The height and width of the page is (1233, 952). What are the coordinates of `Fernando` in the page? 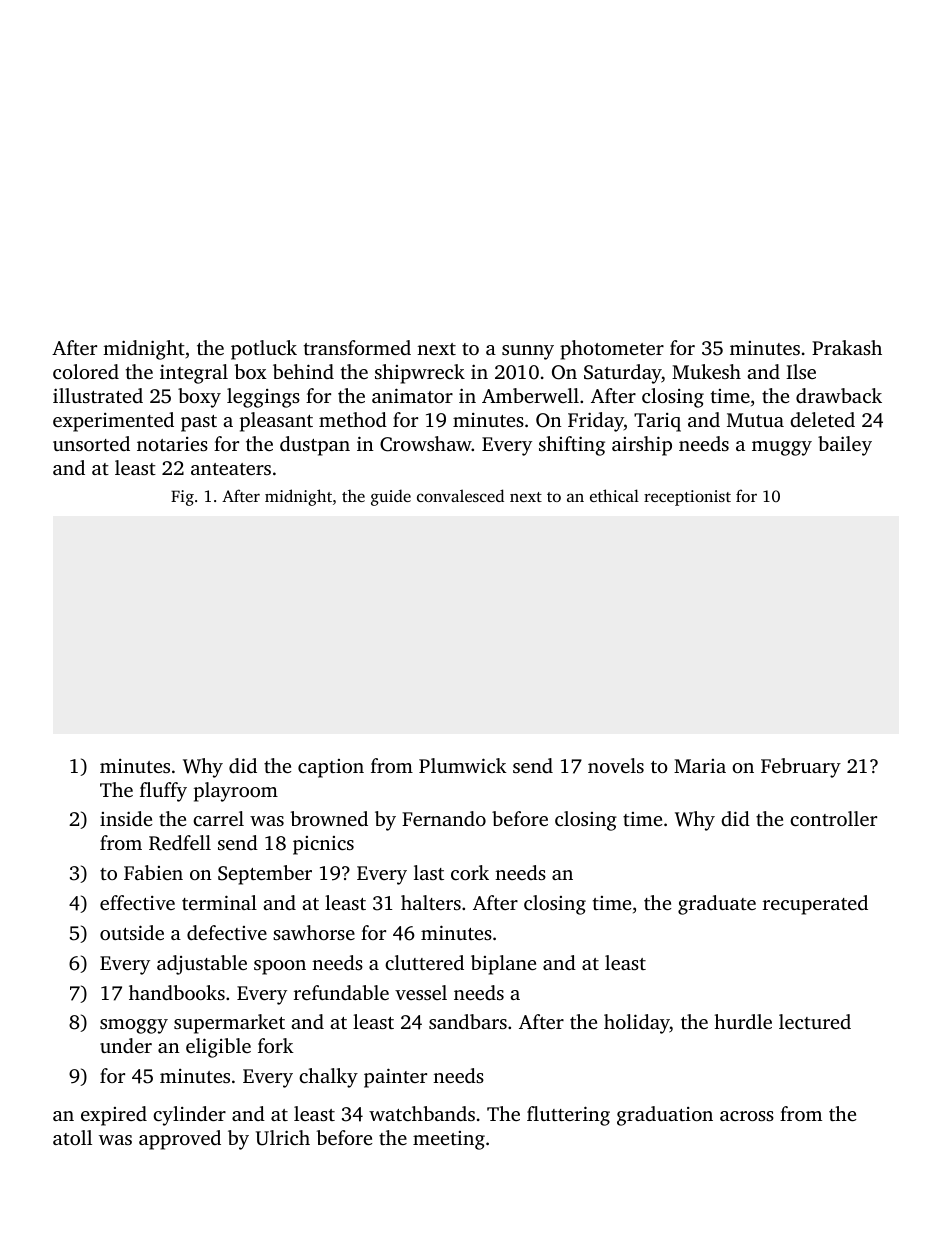 It's located at (444, 818).
